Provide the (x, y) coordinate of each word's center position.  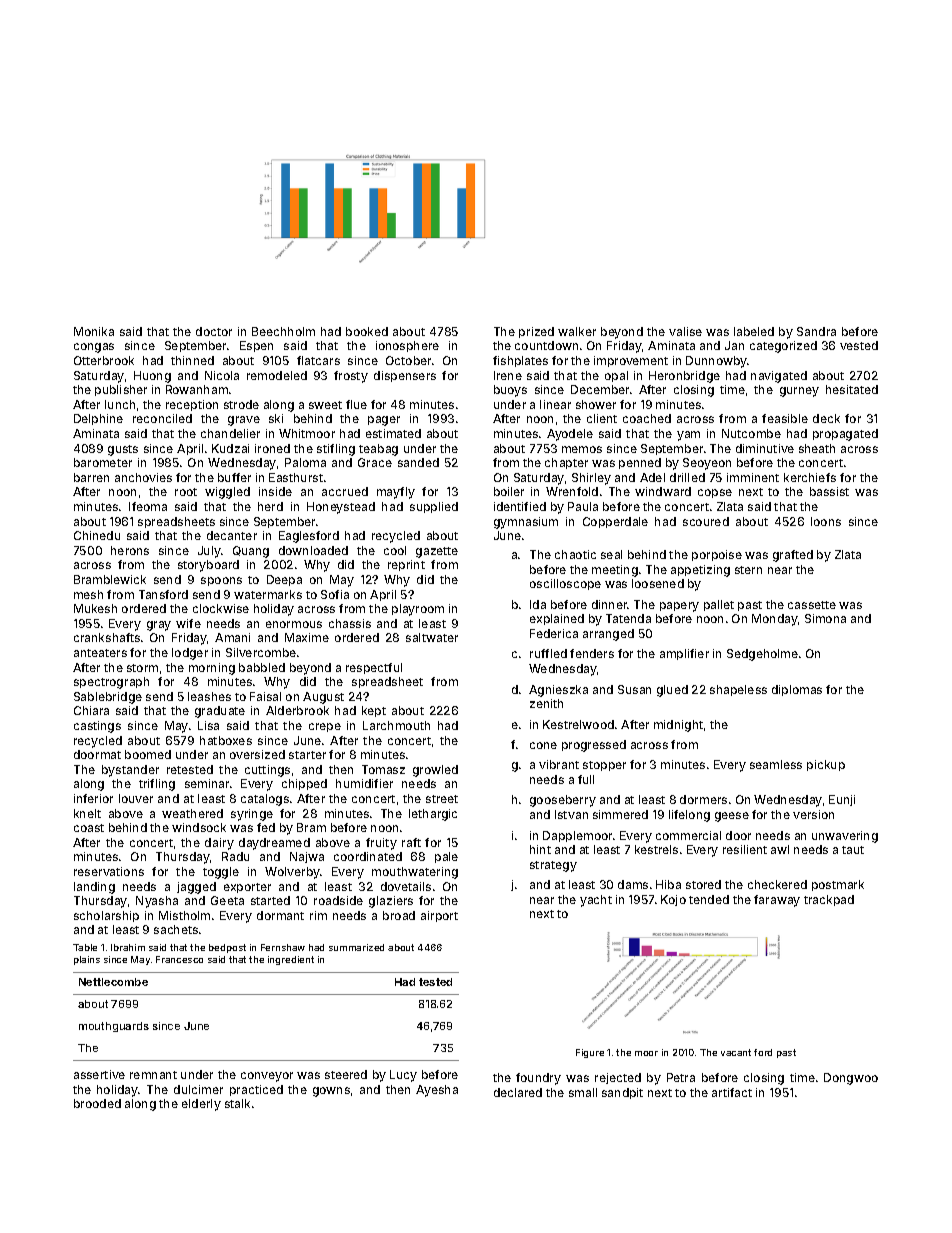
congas (94, 348)
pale (446, 857)
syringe (252, 815)
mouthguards (114, 1027)
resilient (745, 849)
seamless (776, 764)
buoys (510, 391)
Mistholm (184, 915)
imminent (753, 477)
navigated (779, 377)
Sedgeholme (762, 655)
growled (435, 771)
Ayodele (570, 435)
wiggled (227, 493)
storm (142, 668)
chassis (350, 623)
